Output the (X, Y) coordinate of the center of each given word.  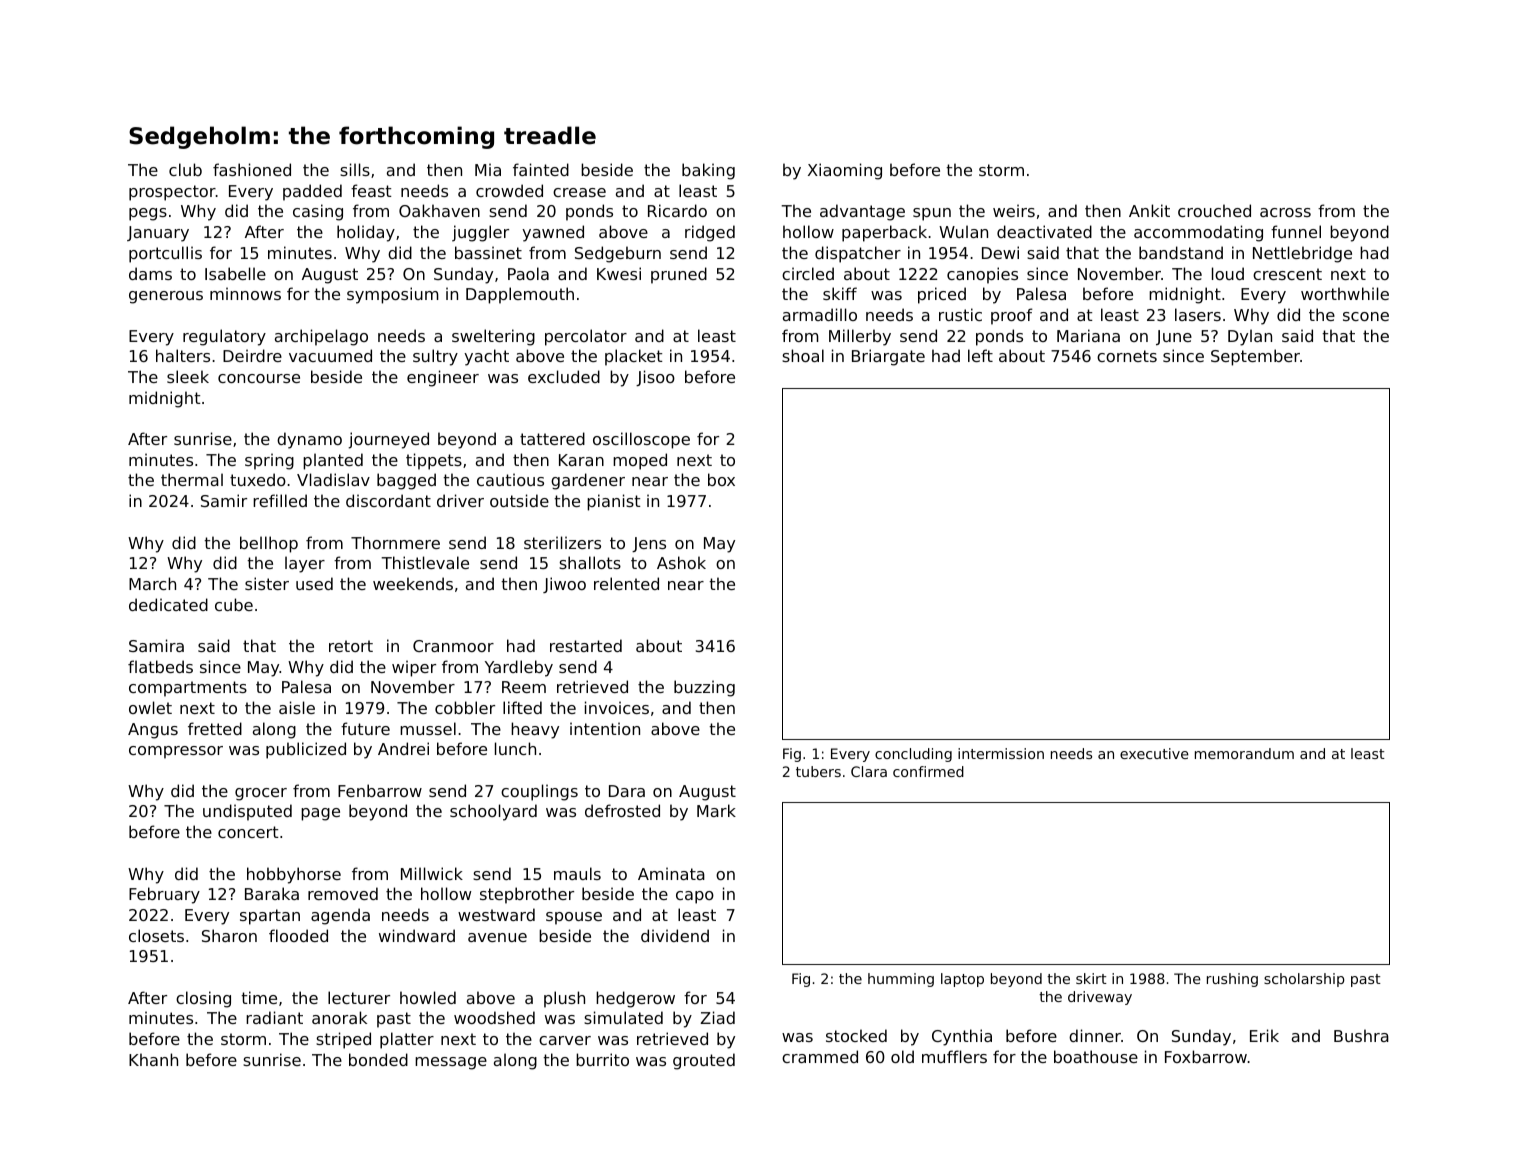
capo (695, 897)
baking (708, 171)
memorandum (1244, 753)
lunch (515, 748)
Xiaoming (845, 171)
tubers (818, 771)
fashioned (252, 169)
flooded (298, 935)
